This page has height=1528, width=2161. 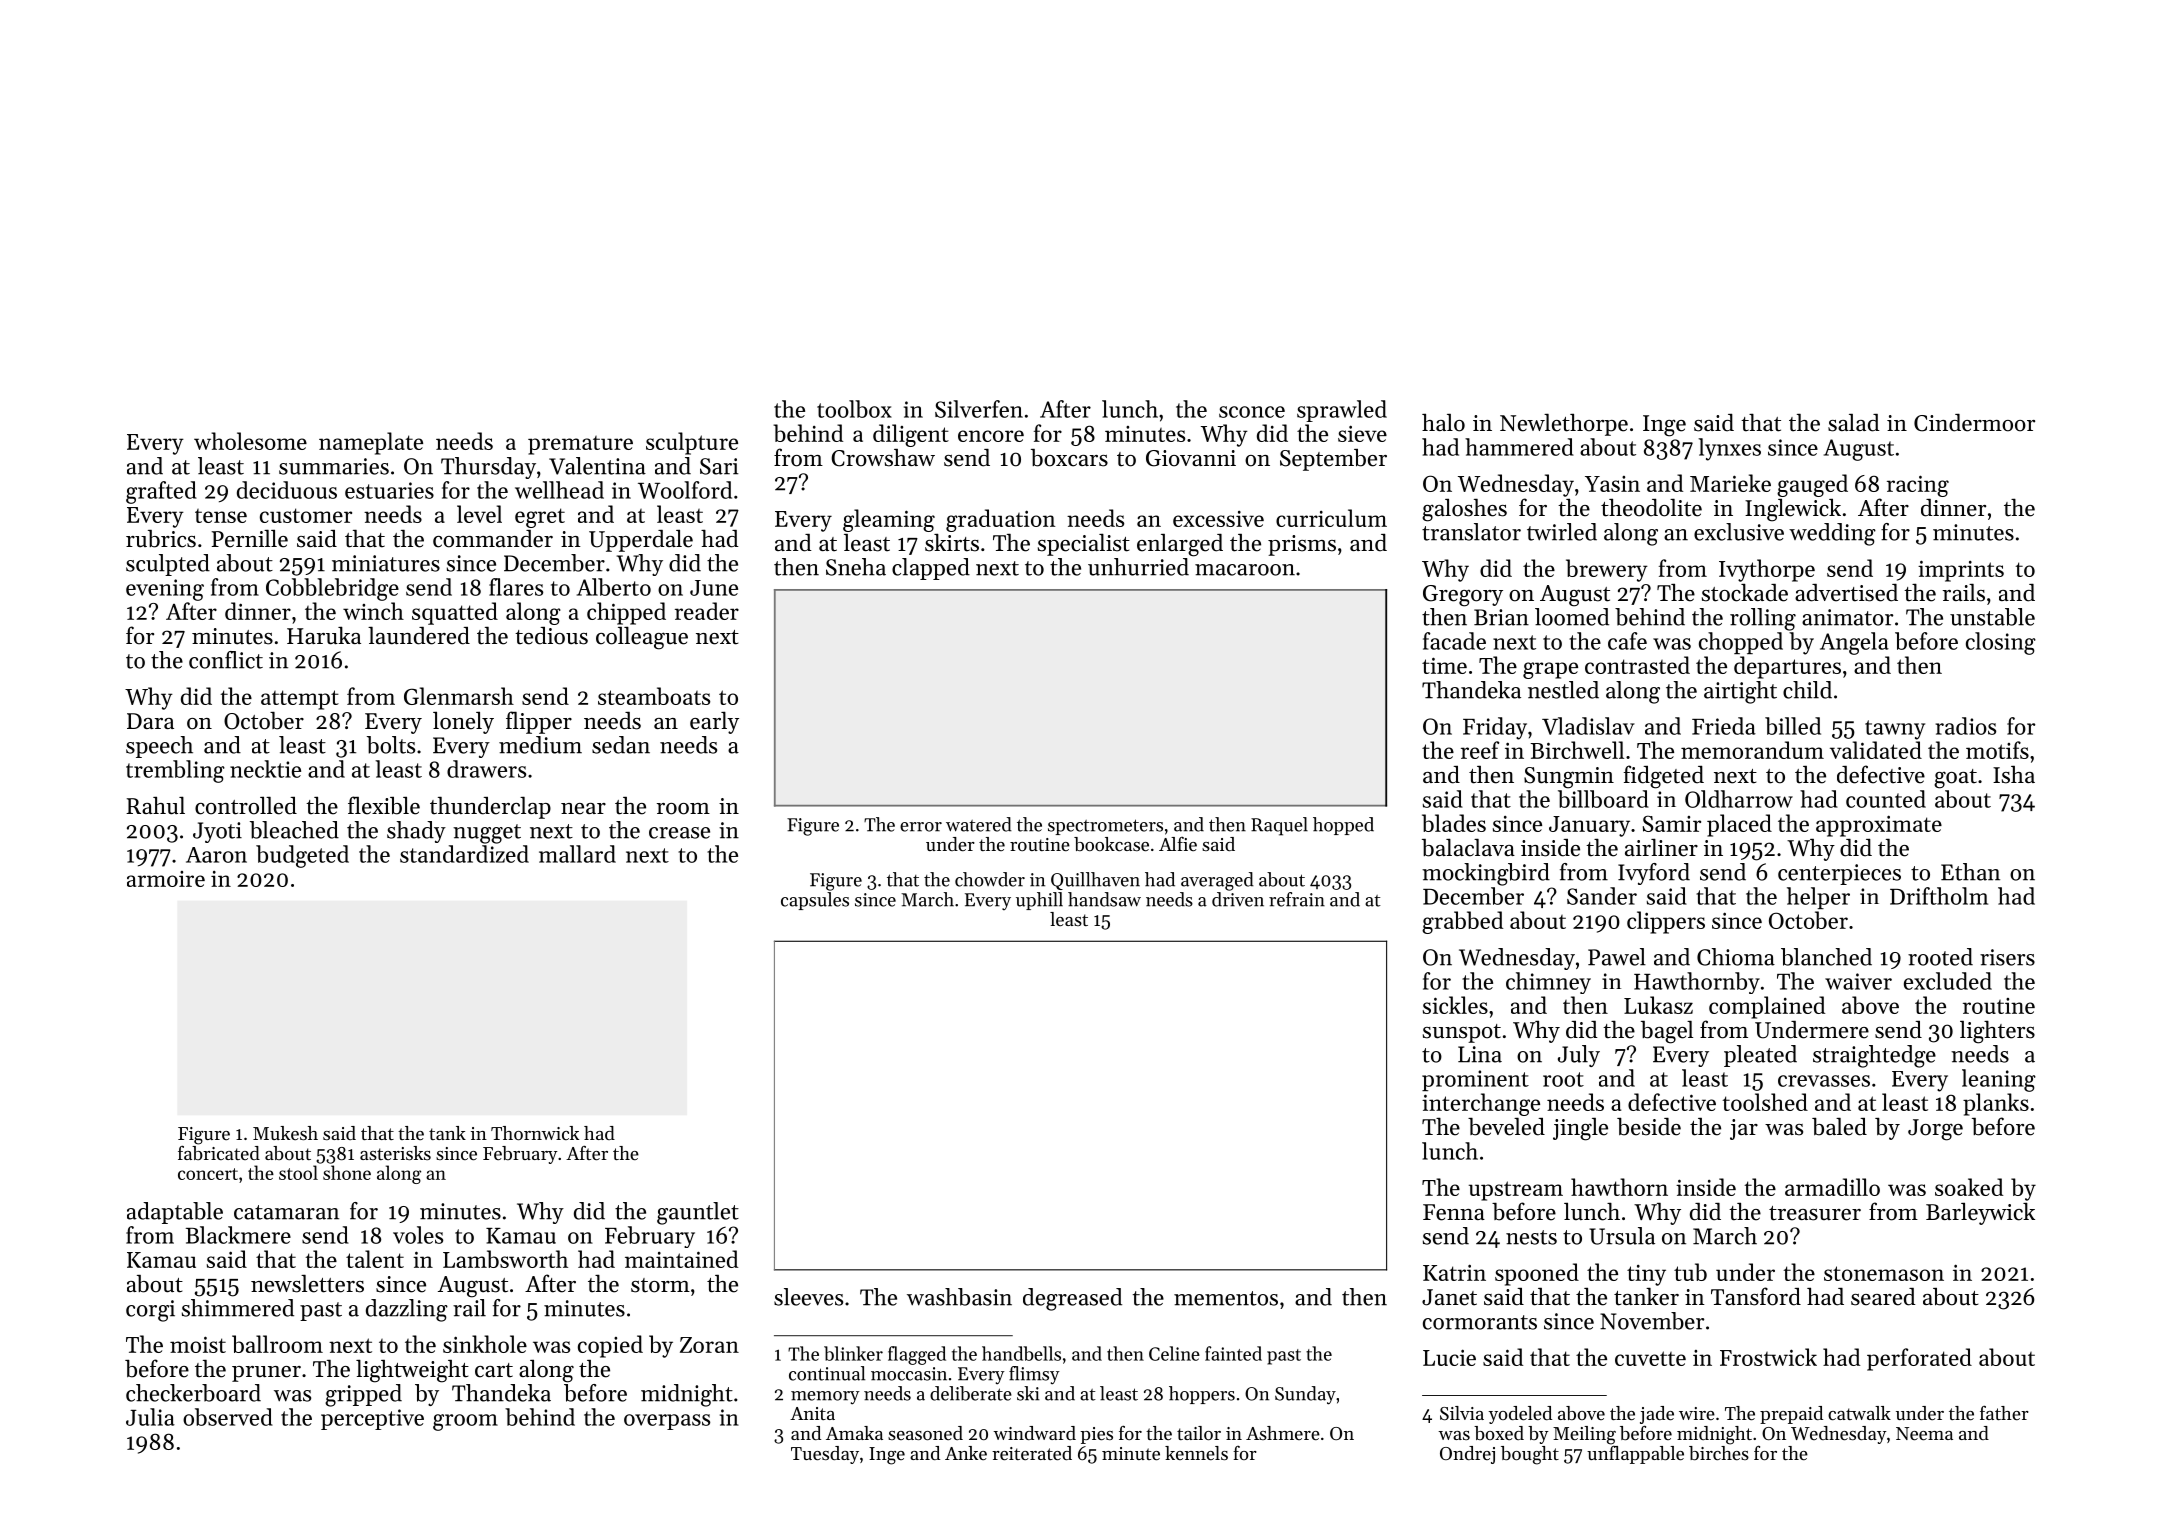 What do you see at coordinates (889, 520) in the page?
I see `gleaming` at bounding box center [889, 520].
